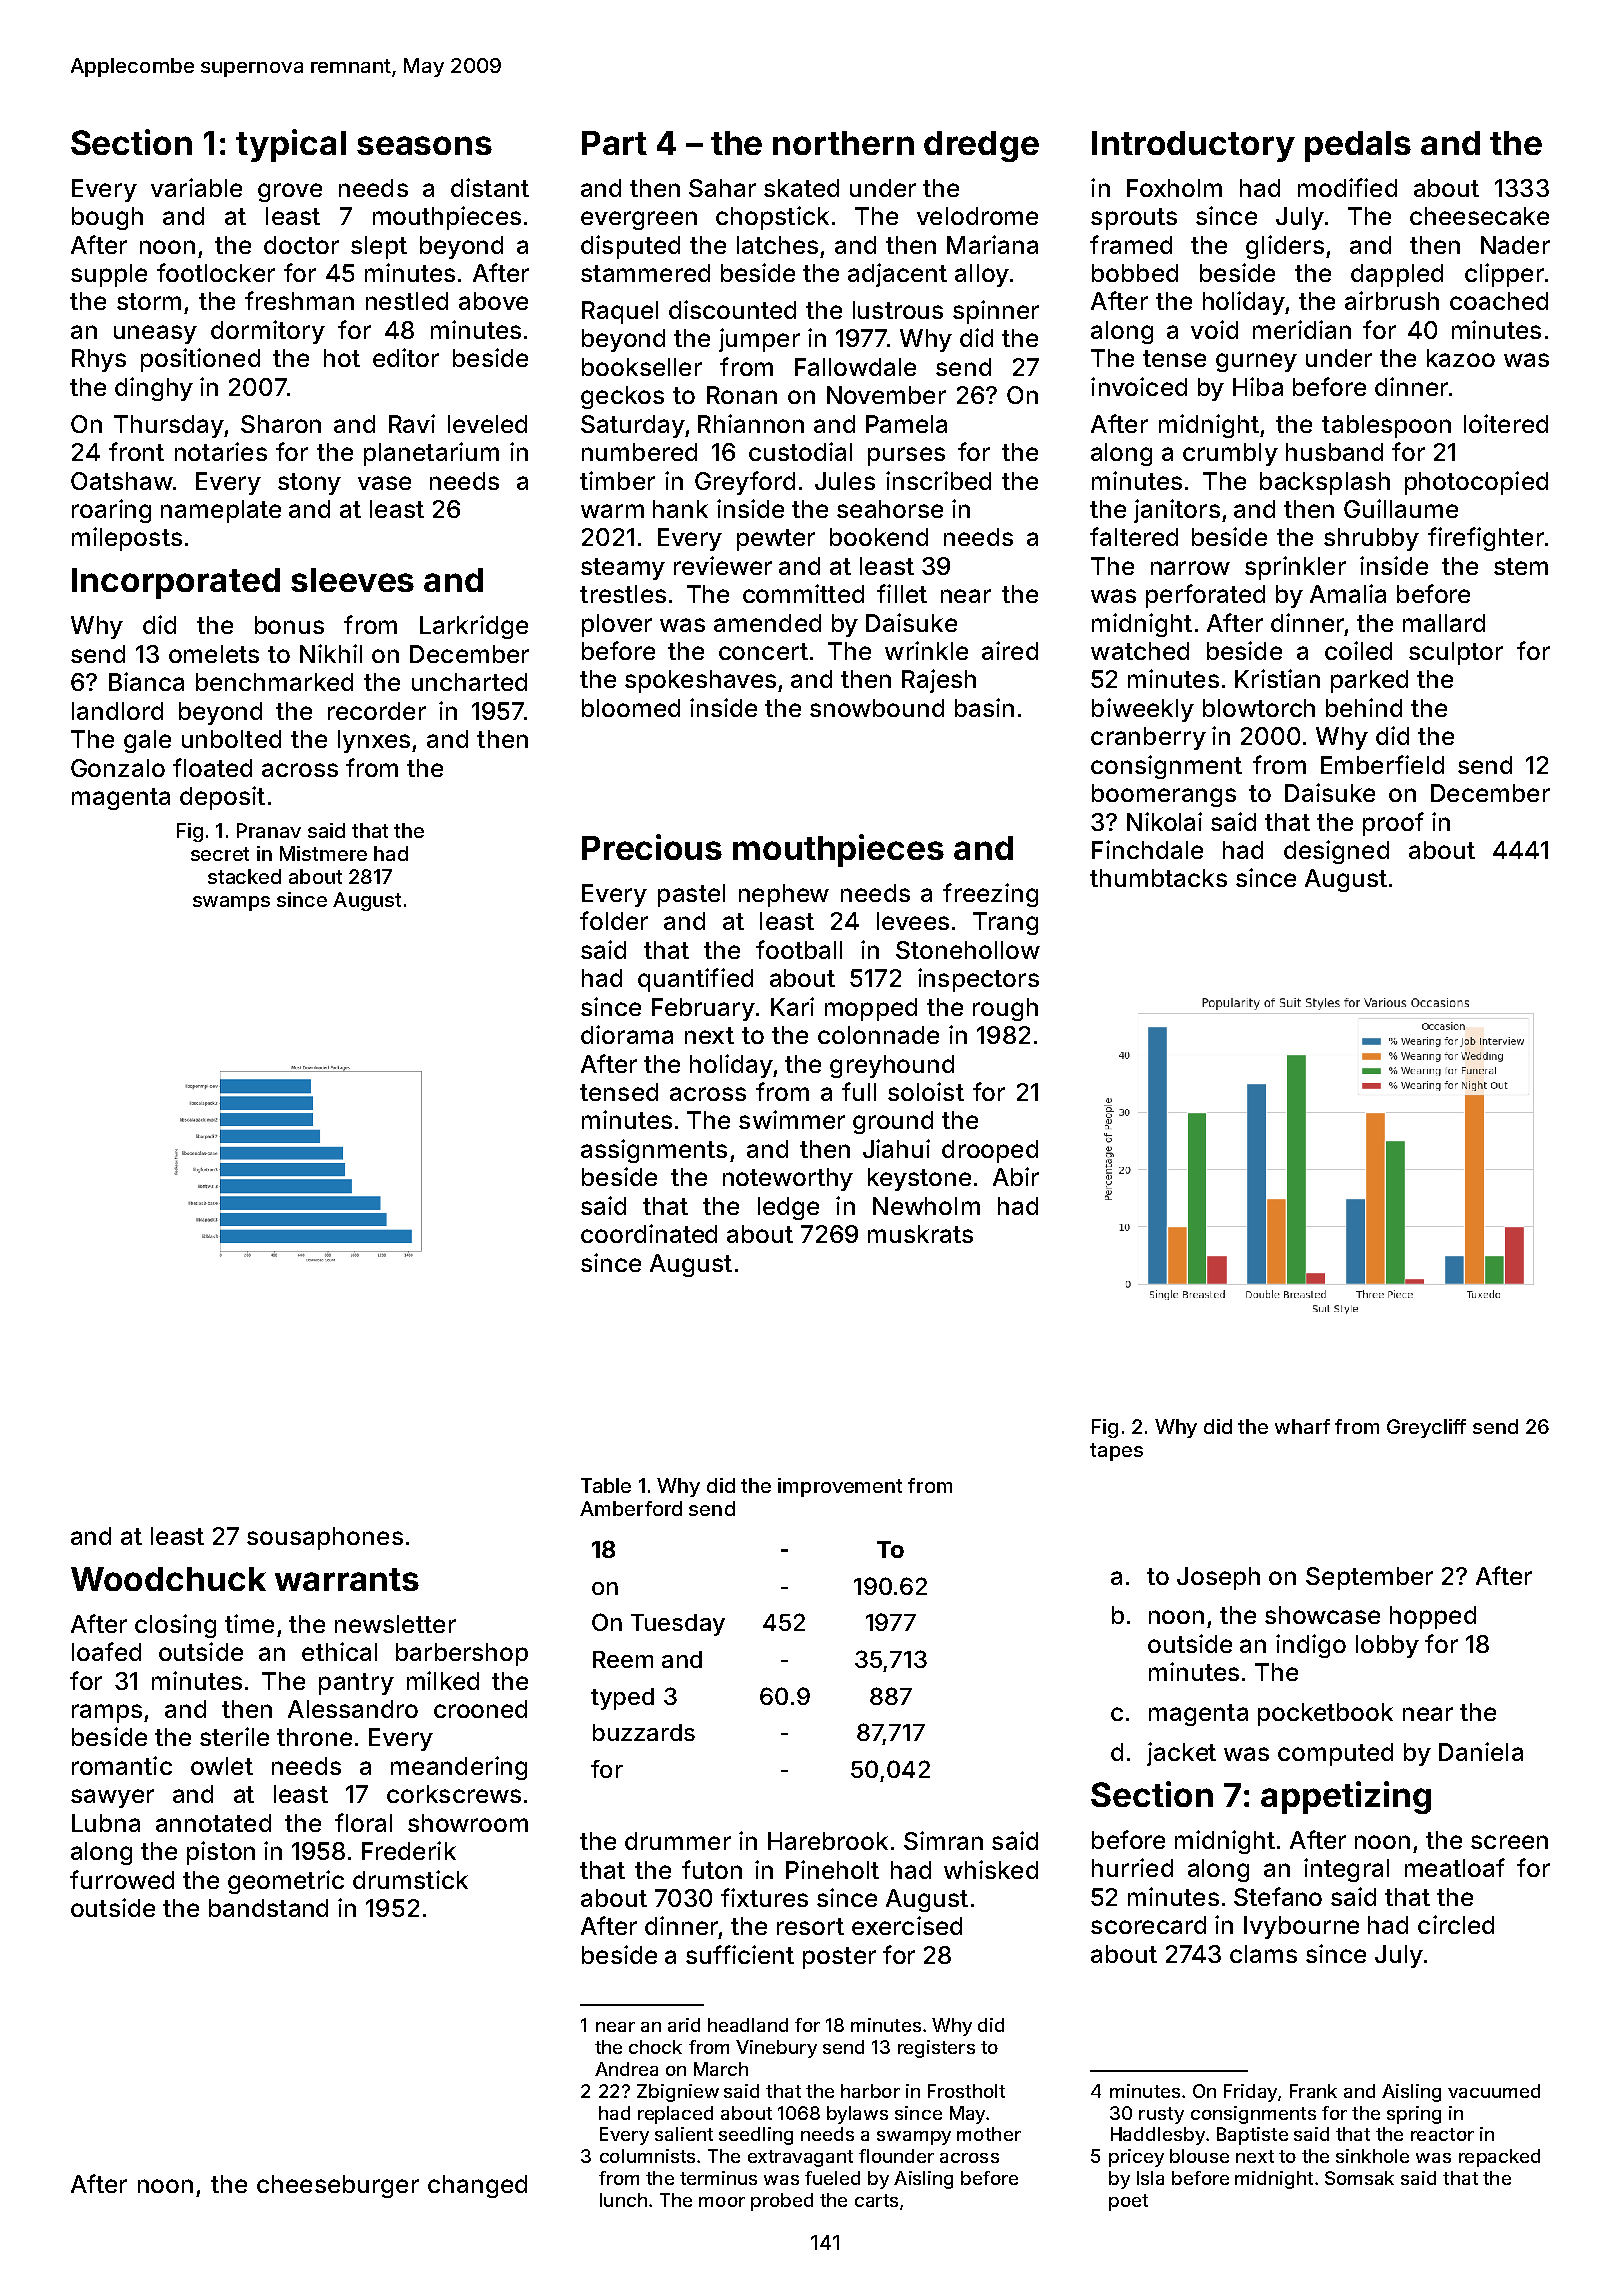 Image resolution: width=1620 pixels, height=2292 pixels. Describe the element at coordinates (843, 143) in the image. I see `northern` at that location.
